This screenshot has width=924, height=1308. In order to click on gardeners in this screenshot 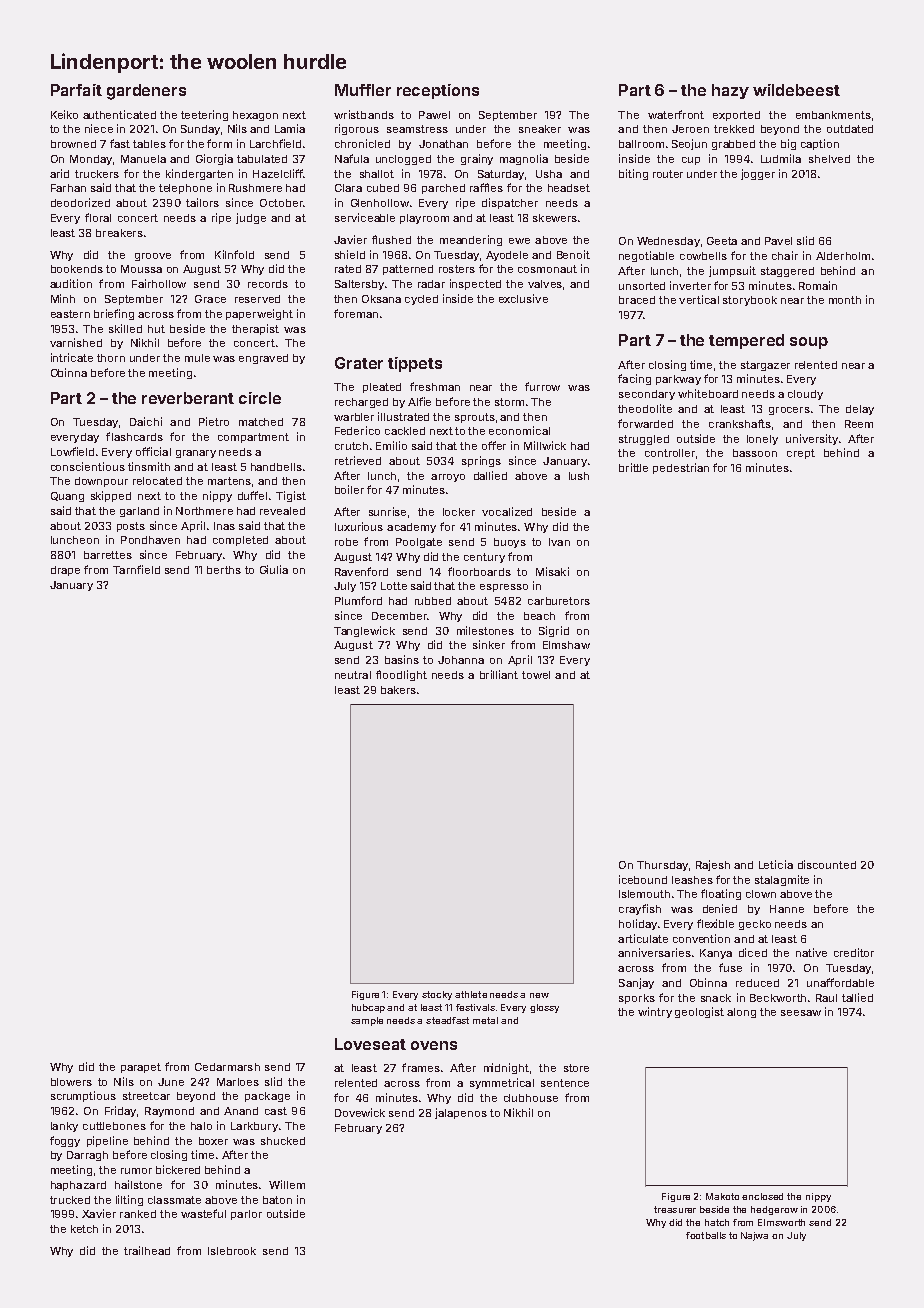, I will do `click(146, 92)`.
